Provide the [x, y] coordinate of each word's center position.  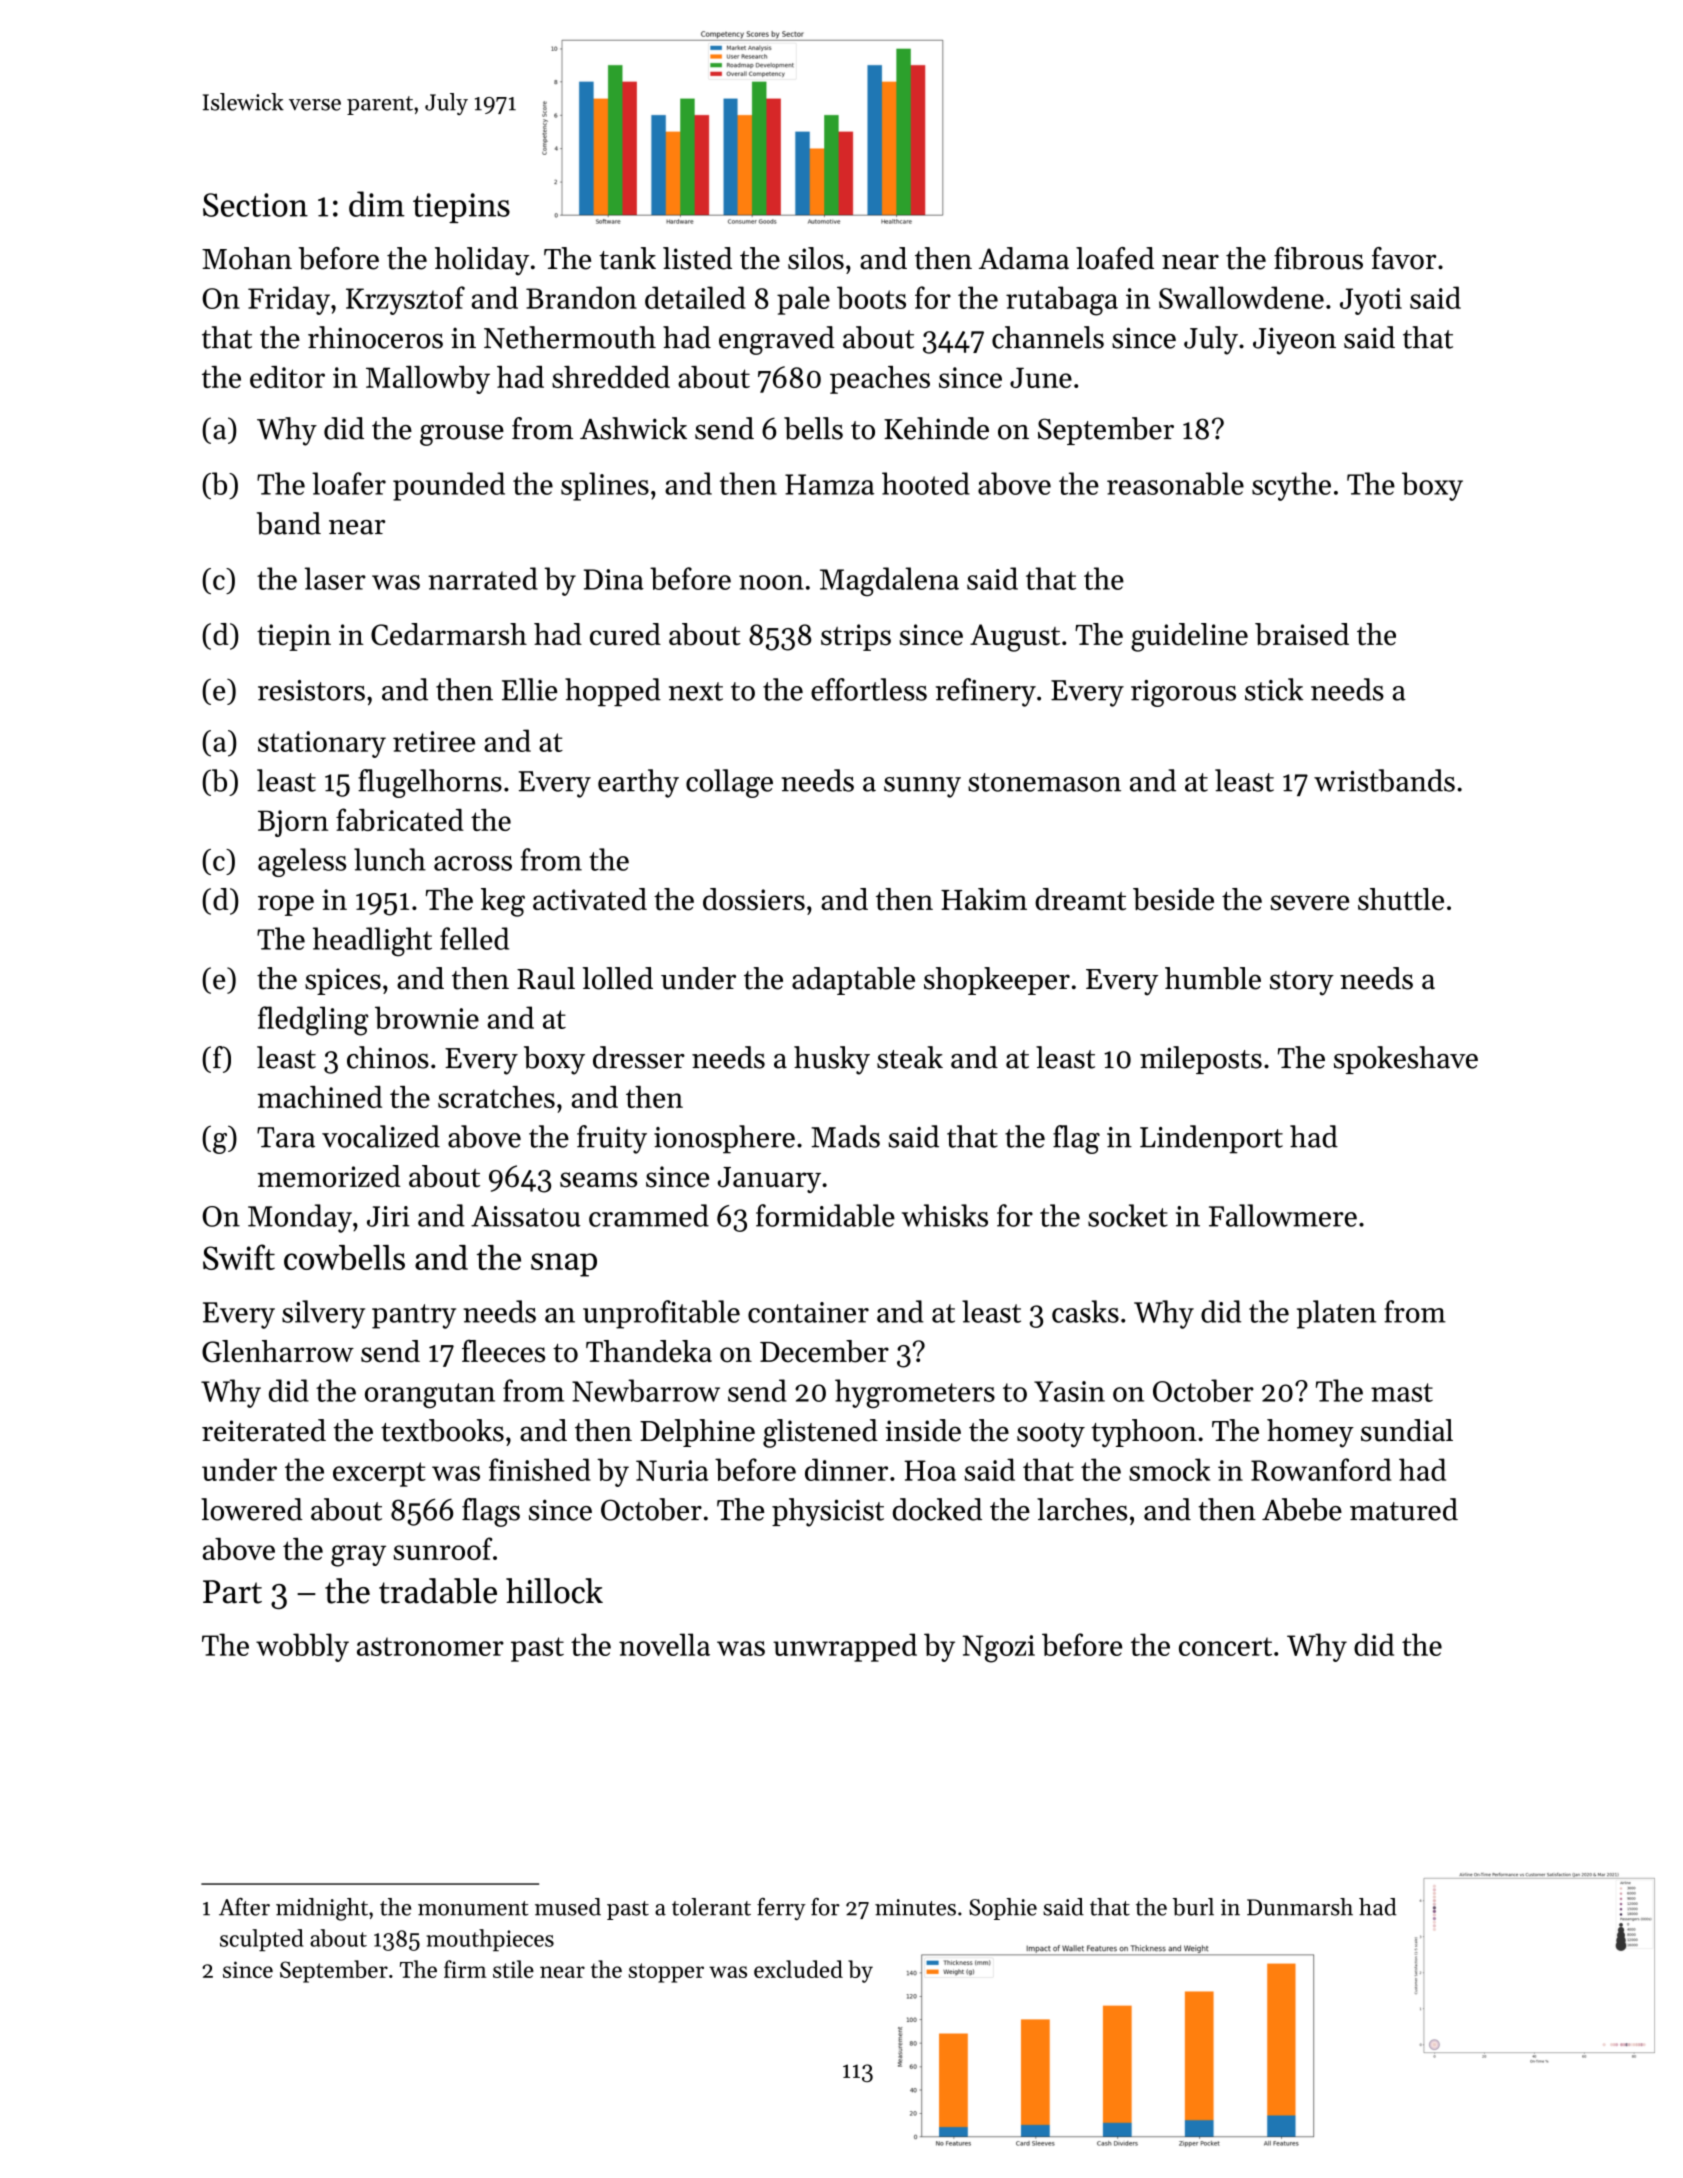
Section [255, 205]
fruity [612, 1139]
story [1302, 983]
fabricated [400, 819]
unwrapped [845, 1647]
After [244, 1907]
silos [816, 258]
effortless [869, 689]
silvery [323, 1314]
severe [1309, 903]
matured [1404, 1509]
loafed [1115, 258]
